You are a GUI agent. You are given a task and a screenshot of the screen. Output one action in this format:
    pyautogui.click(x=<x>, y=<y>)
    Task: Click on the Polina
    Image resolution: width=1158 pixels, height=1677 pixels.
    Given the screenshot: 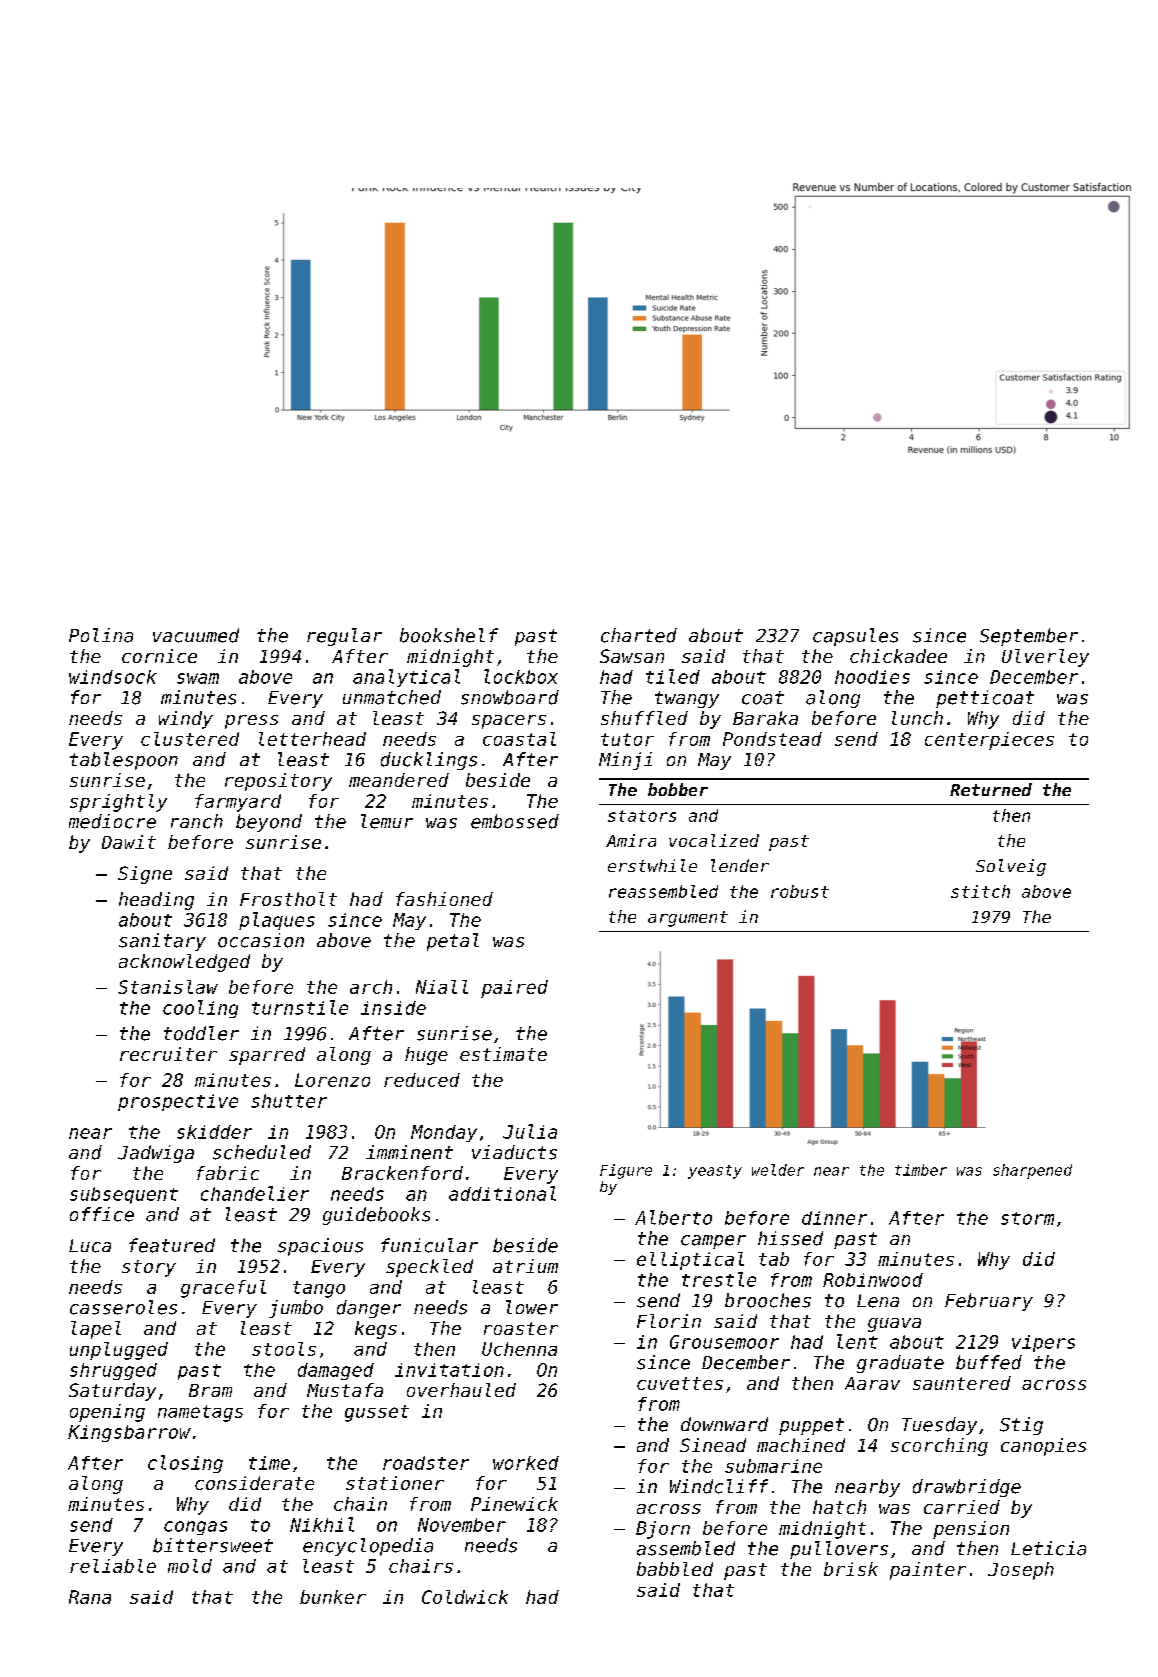 What is the action you would take?
    pyautogui.click(x=101, y=635)
